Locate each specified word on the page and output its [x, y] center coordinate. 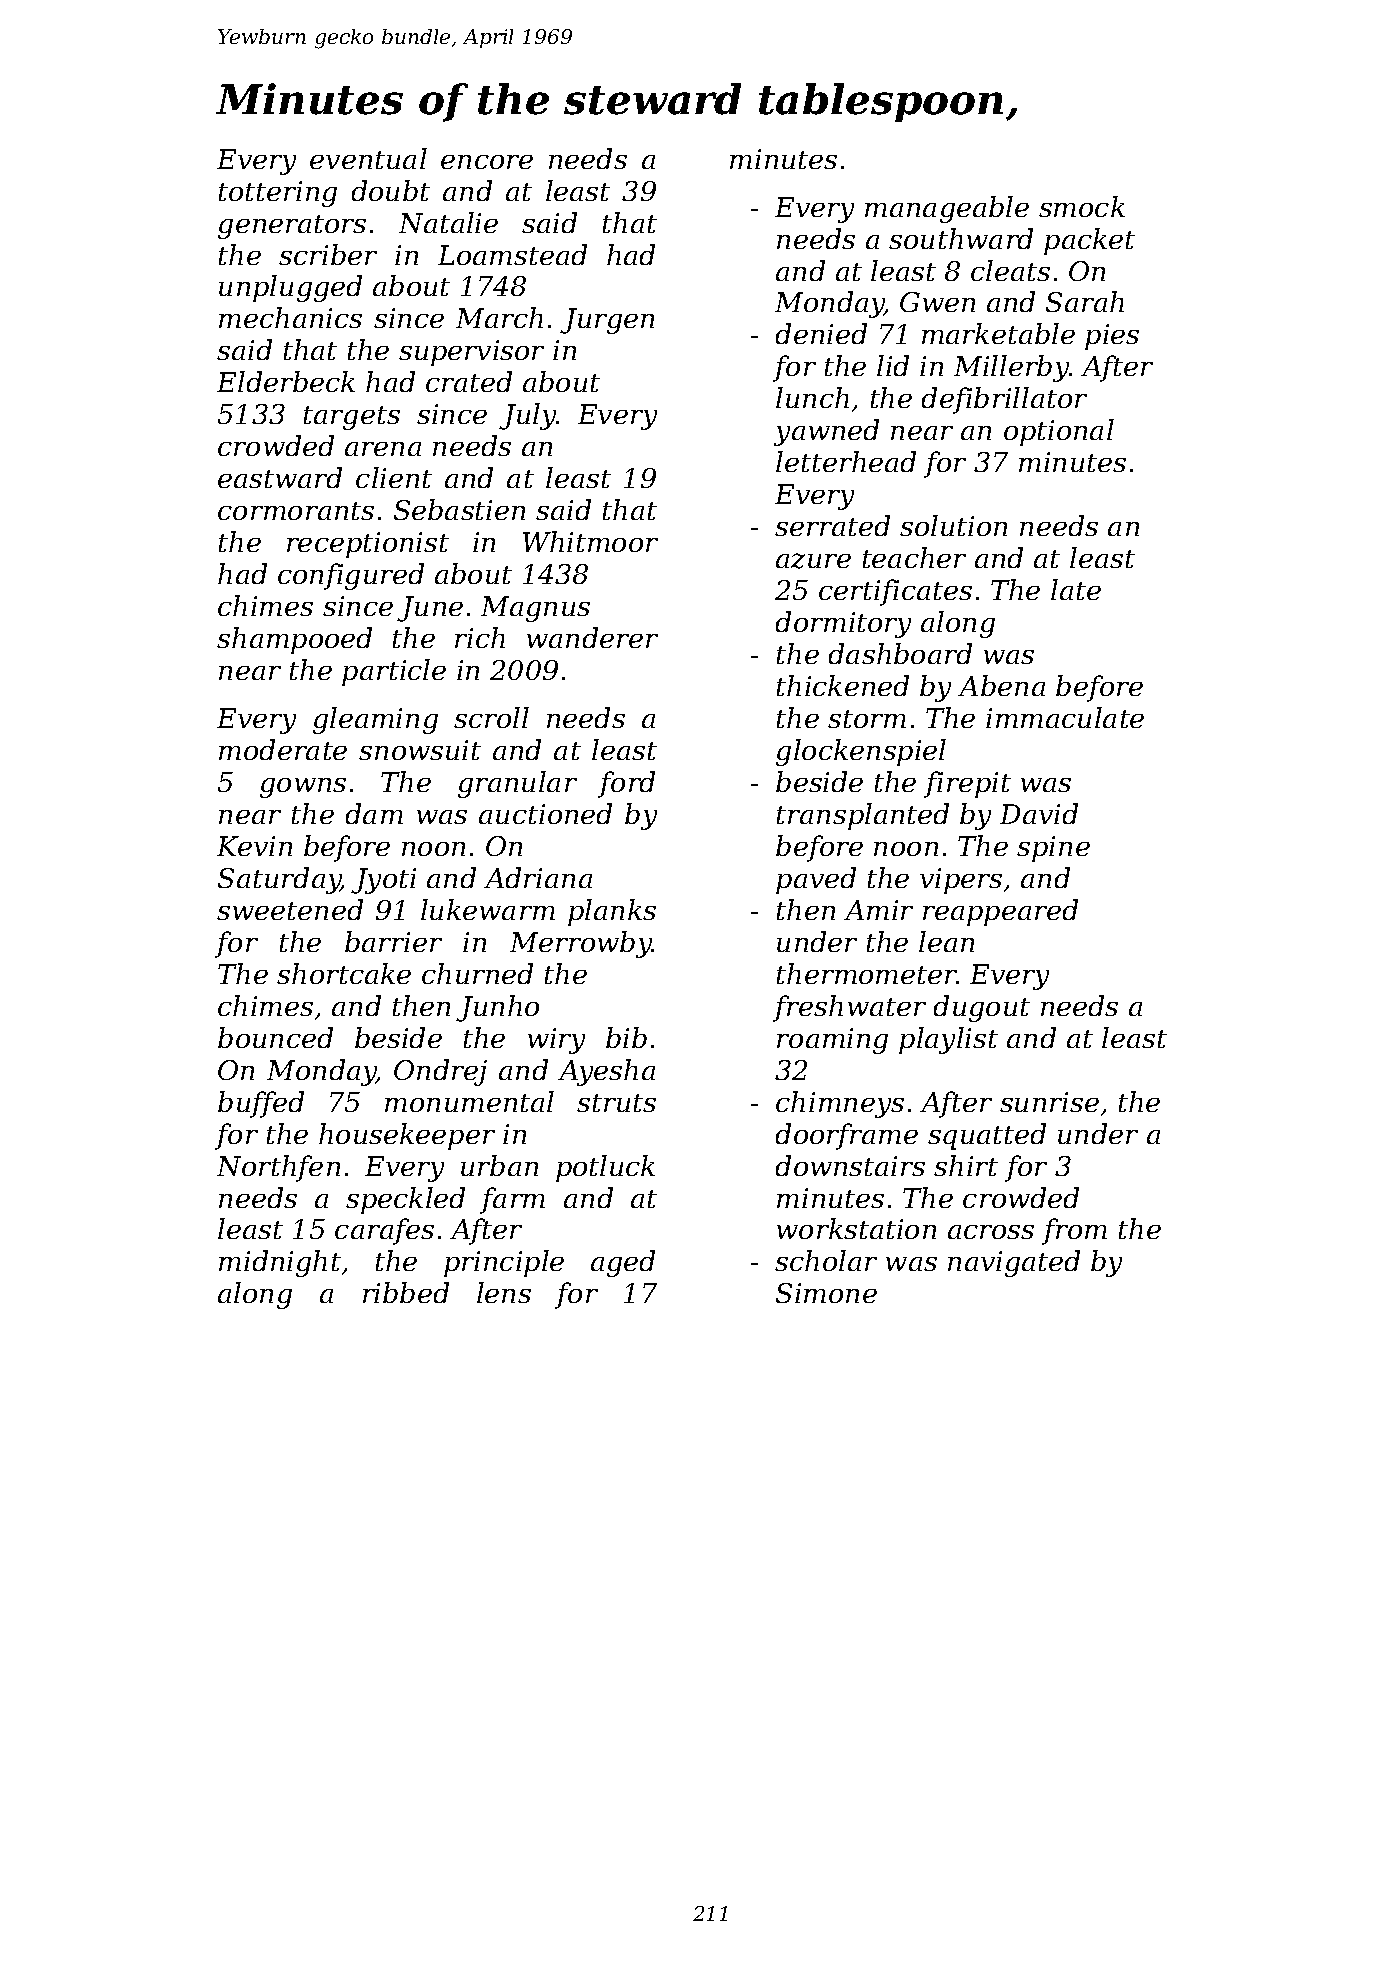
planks [612, 912]
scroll [491, 717]
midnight [280, 1263]
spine [1053, 849]
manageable [947, 209]
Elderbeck [286, 381]
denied [821, 333]
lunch [812, 397]
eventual [368, 158]
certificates [895, 592]
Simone [826, 1293]
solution [953, 525]
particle [394, 672]
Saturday [279, 880]
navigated [1014, 1263]
